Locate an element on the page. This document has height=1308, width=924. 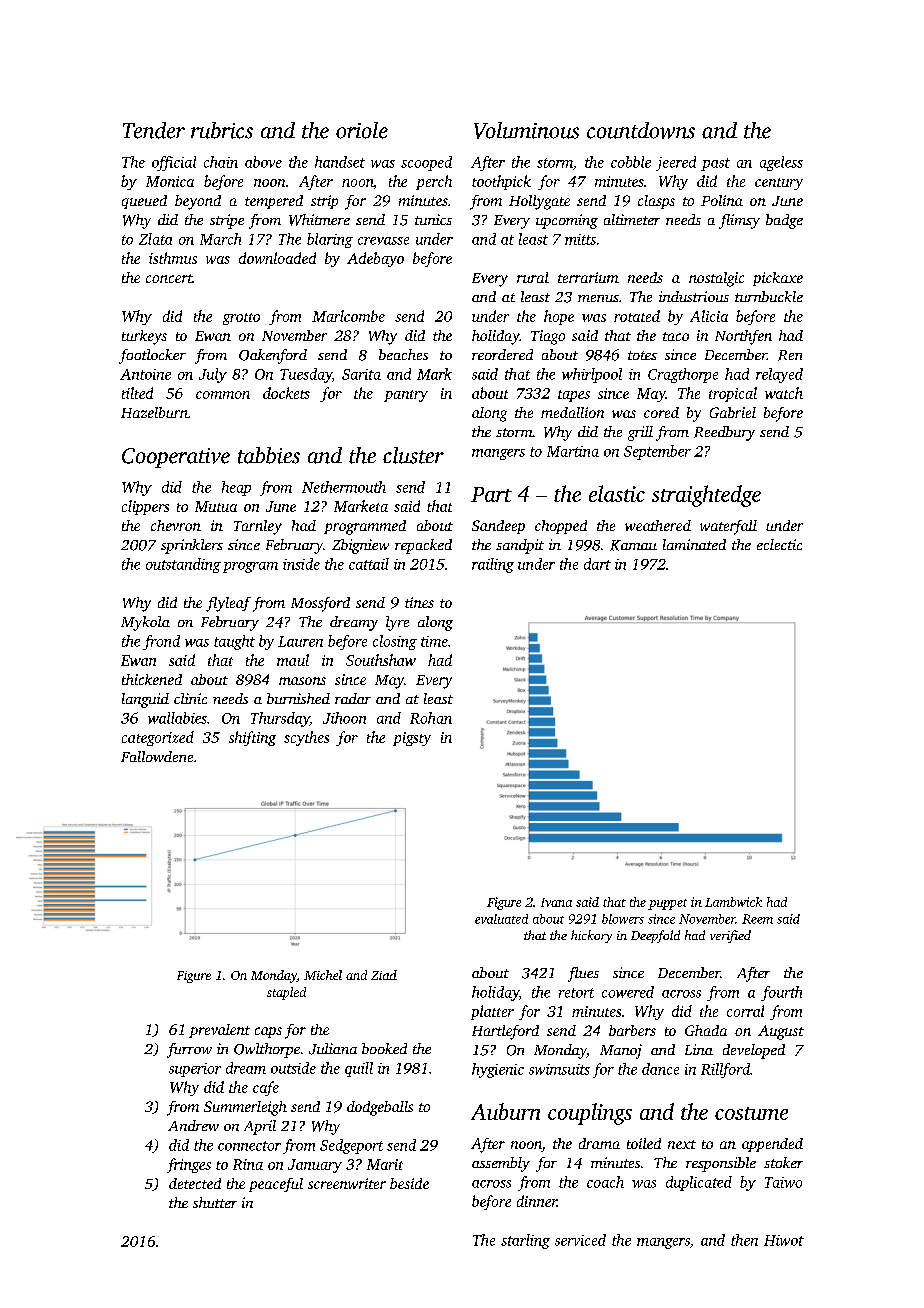
oriole is located at coordinates (362, 130).
